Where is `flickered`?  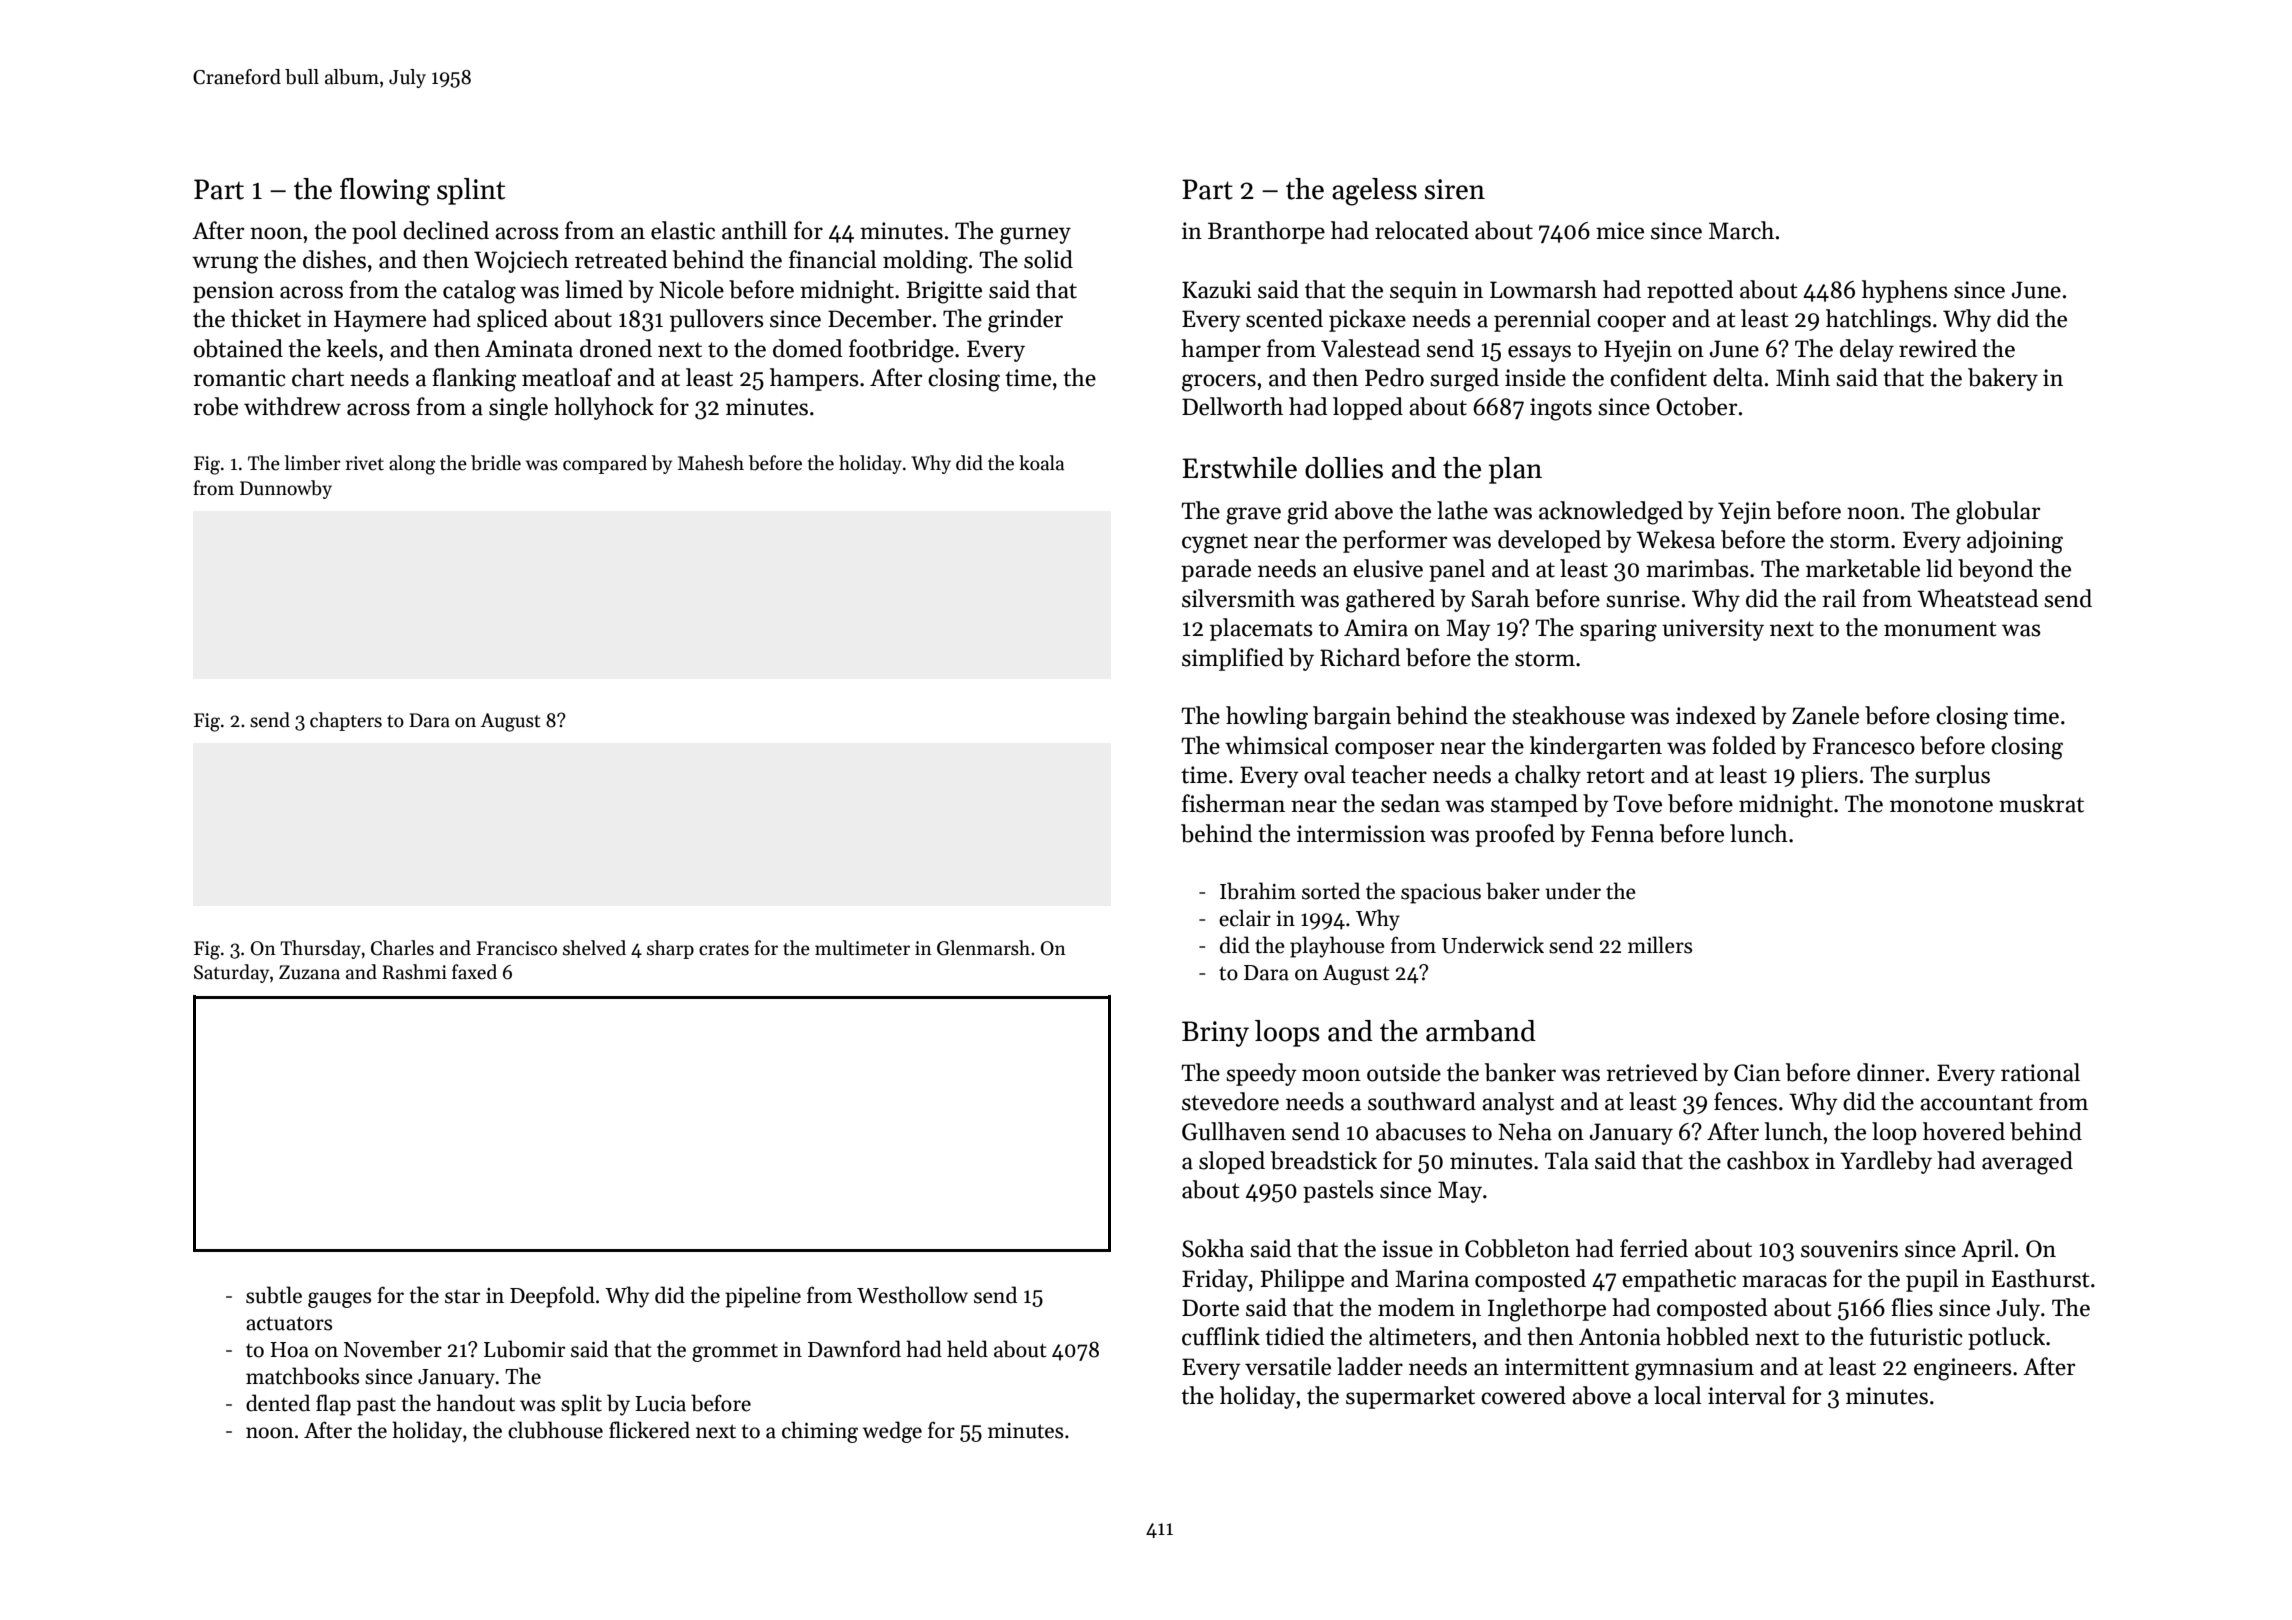
flickered is located at coordinates (649, 1430).
